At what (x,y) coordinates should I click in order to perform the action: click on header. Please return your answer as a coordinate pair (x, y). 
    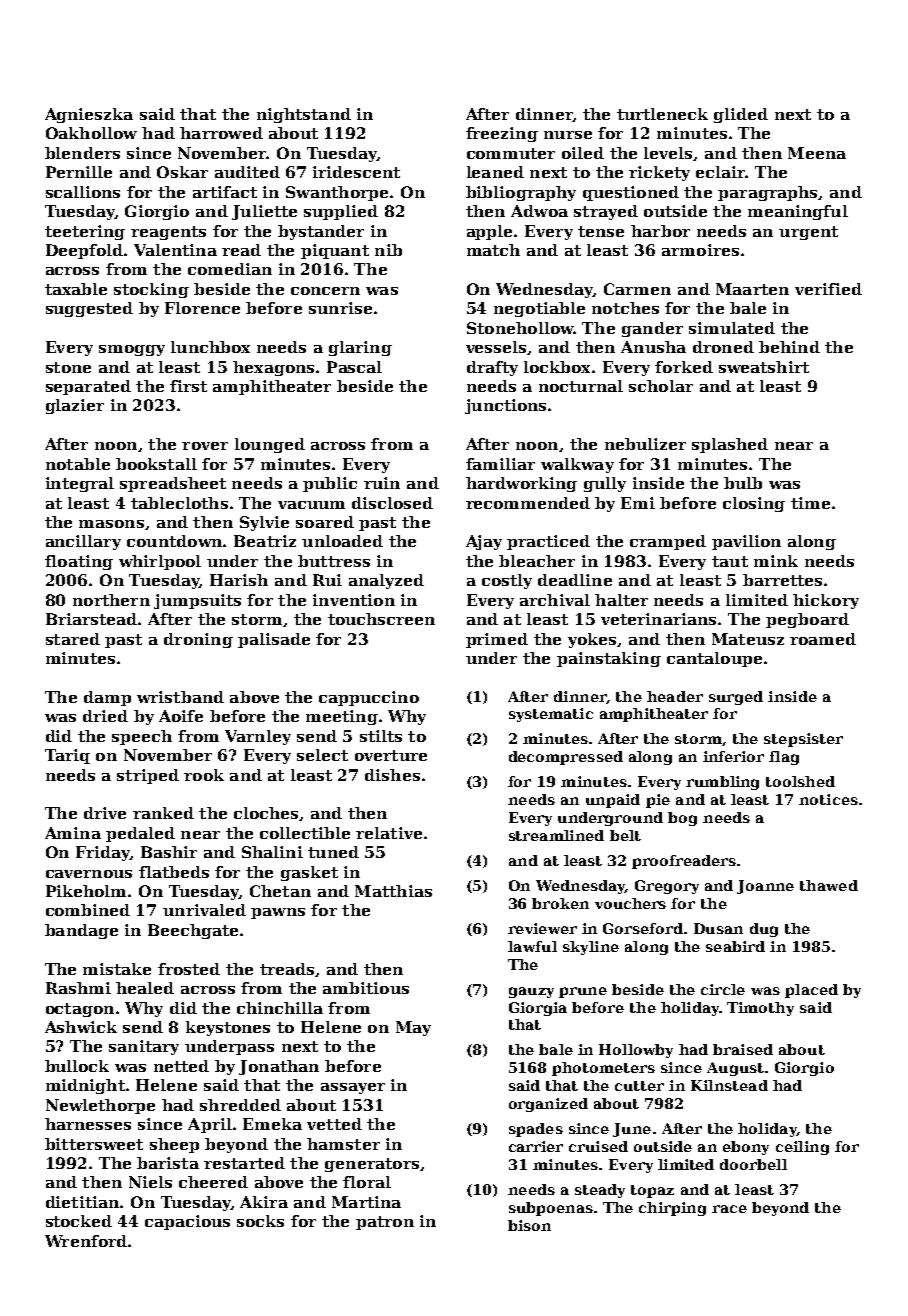
    Looking at the image, I should click on (675, 696).
